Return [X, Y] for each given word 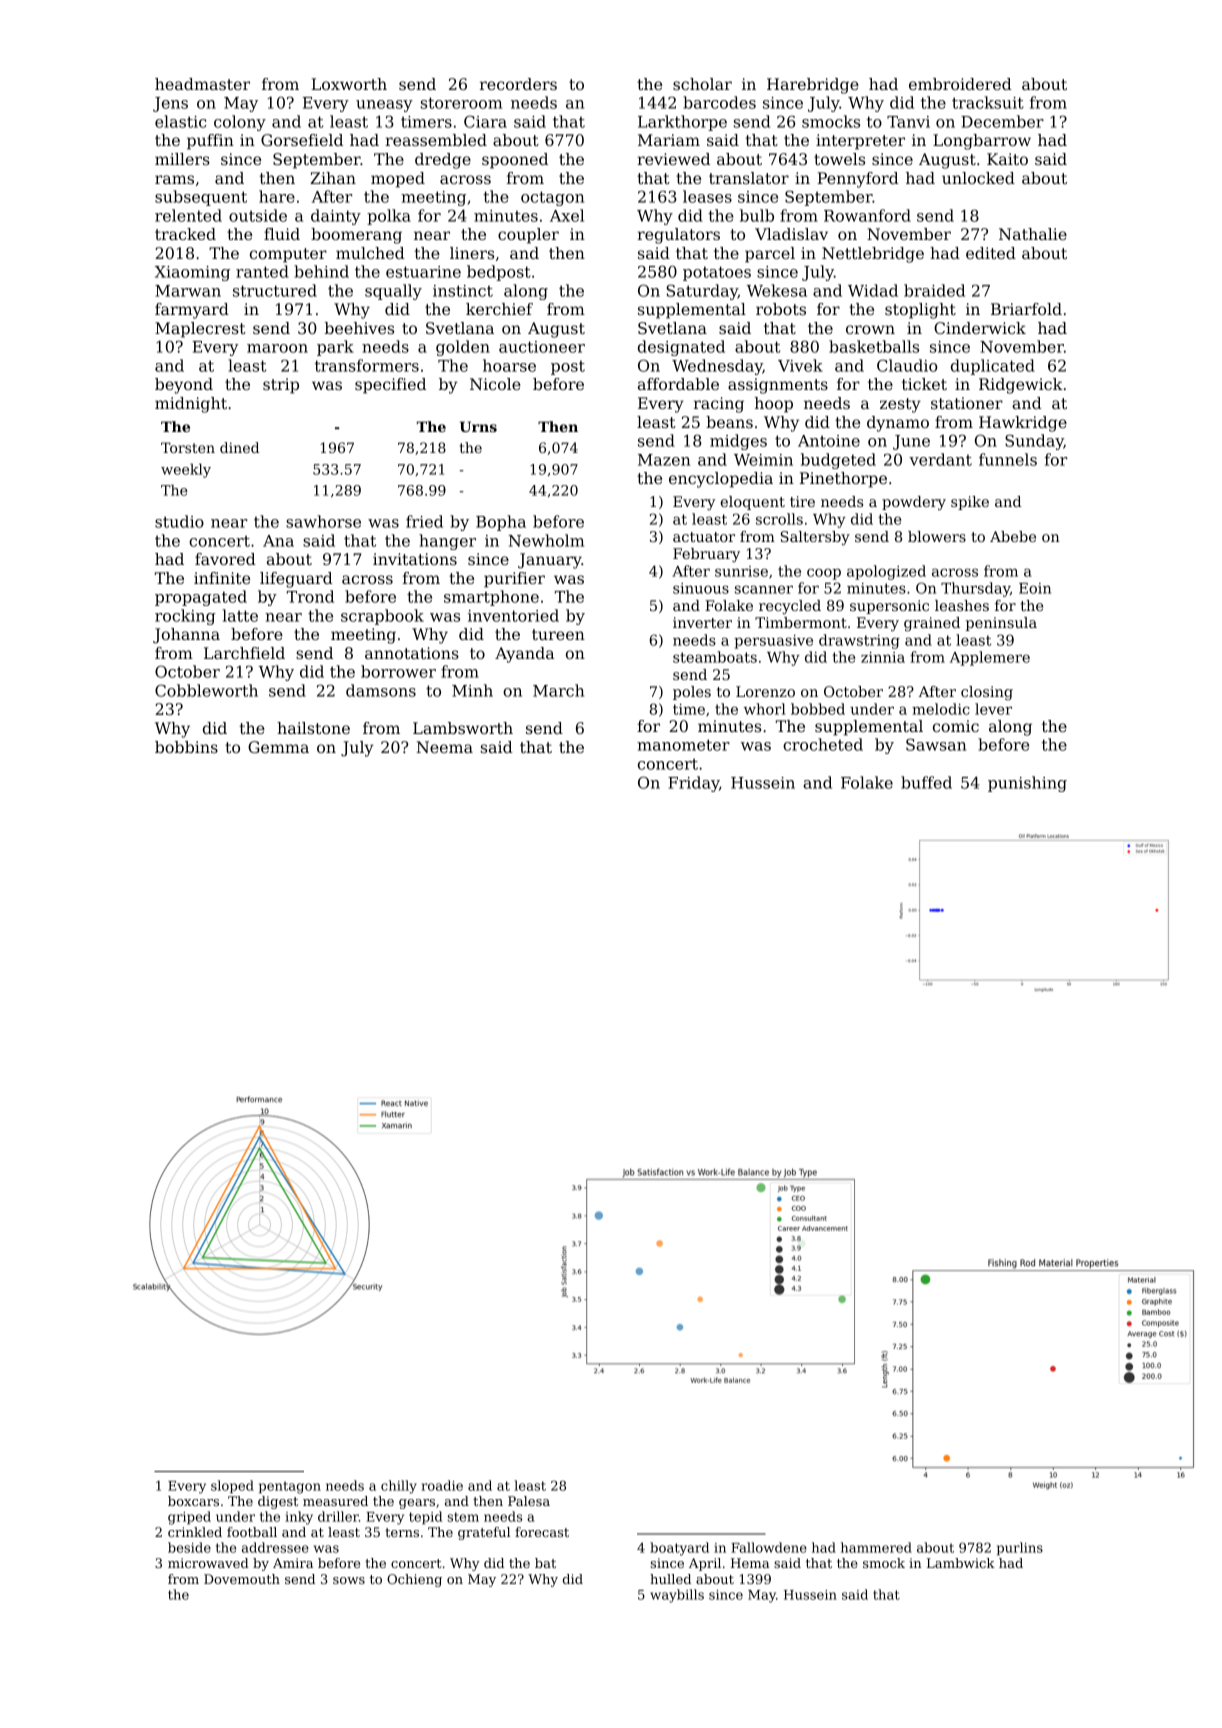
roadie [442, 1485]
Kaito [1007, 159]
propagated [201, 598]
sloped [232, 1486]
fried [424, 521]
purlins [1020, 1548]
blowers [937, 536]
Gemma [278, 747]
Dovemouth [242, 1579]
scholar [702, 84]
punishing [1027, 784]
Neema [444, 747]
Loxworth [349, 84]
